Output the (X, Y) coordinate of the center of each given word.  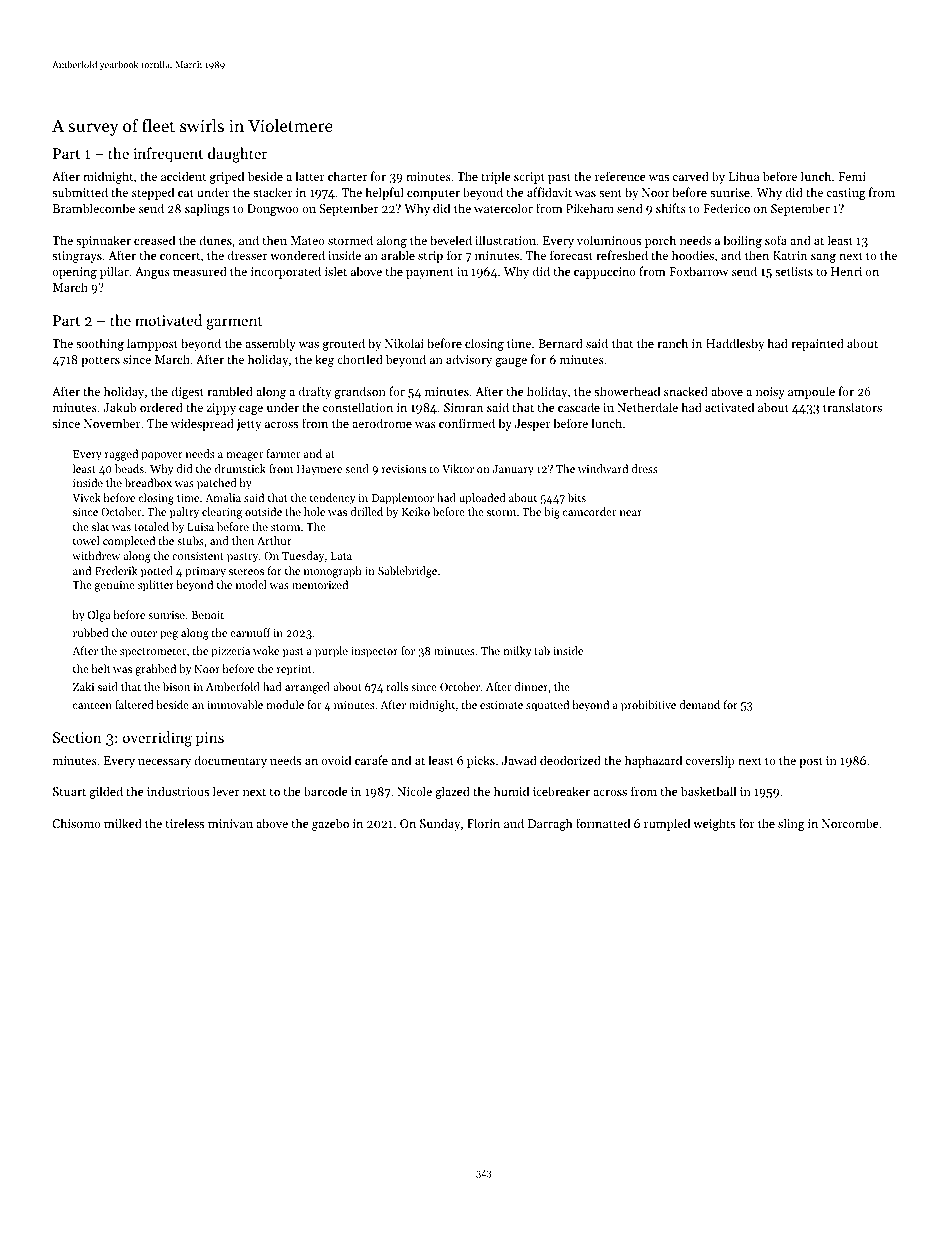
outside (263, 511)
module (285, 704)
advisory (469, 360)
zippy (221, 409)
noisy (770, 393)
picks (481, 761)
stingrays (77, 257)
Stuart (69, 791)
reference (620, 176)
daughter (237, 155)
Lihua (744, 176)
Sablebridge (407, 572)
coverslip (710, 761)
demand (700, 704)
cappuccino (605, 273)
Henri (846, 271)
